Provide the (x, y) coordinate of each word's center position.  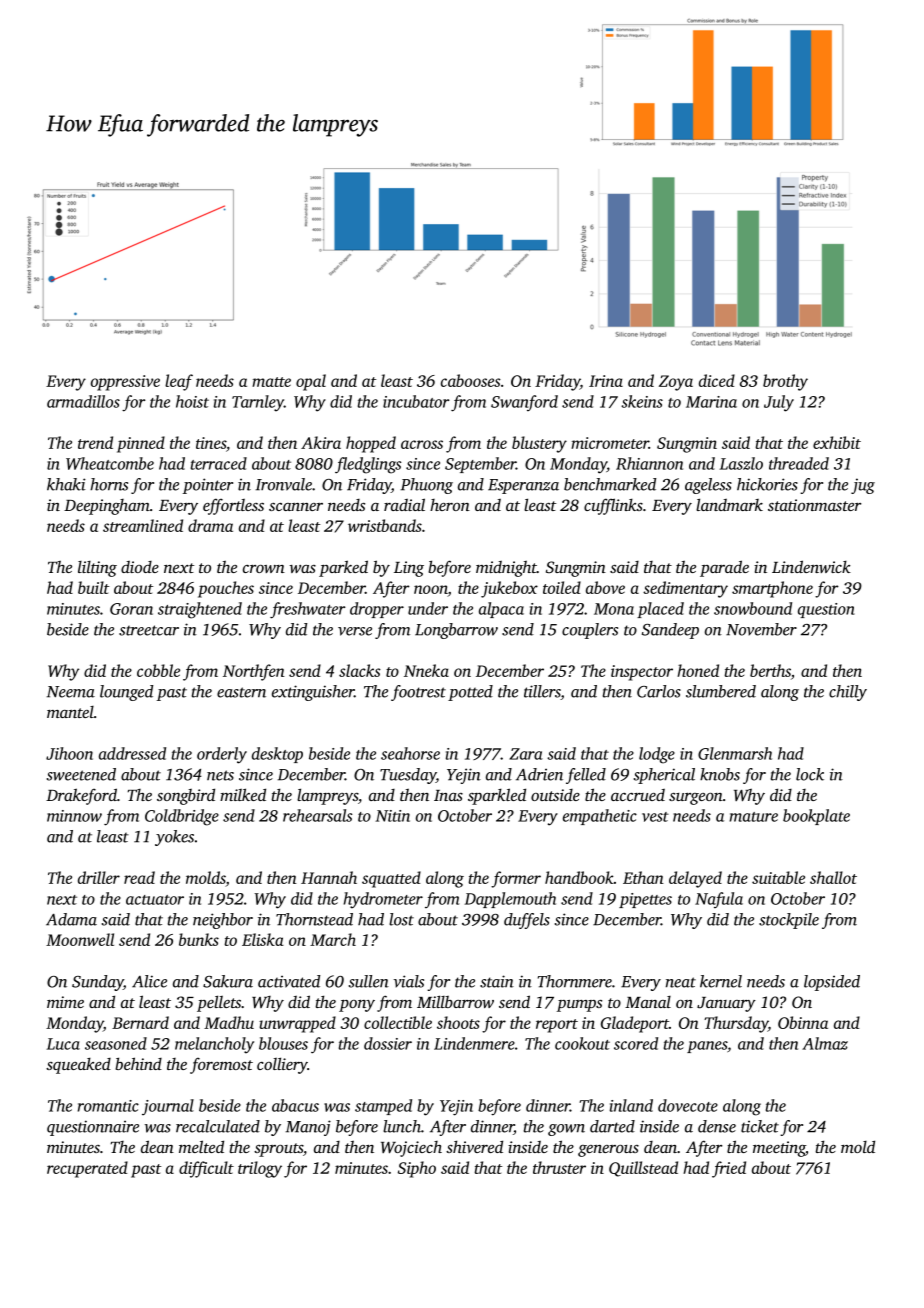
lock (810, 774)
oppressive (125, 383)
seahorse (410, 753)
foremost (221, 1066)
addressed (132, 753)
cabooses (471, 380)
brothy (785, 382)
